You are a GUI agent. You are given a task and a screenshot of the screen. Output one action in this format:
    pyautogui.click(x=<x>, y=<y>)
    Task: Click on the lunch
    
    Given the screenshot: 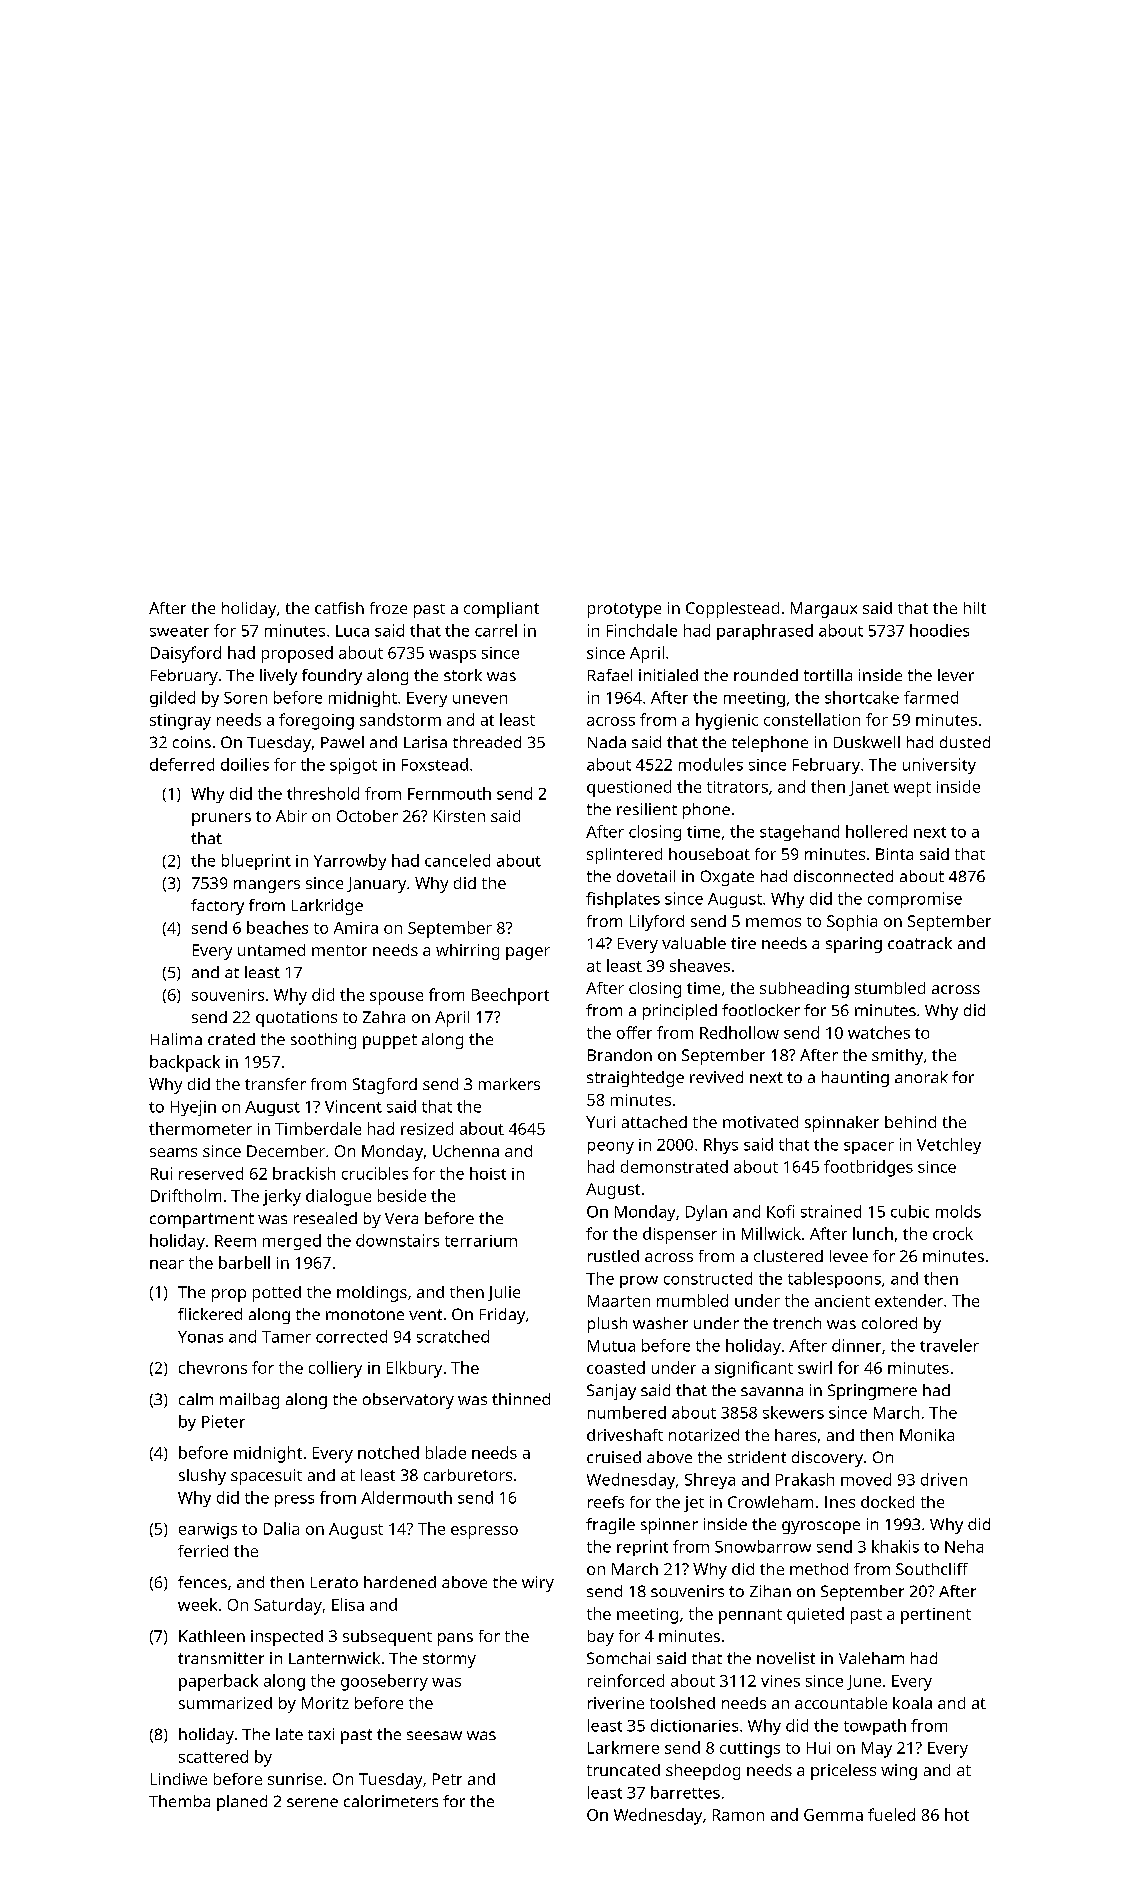 What is the action you would take?
    pyautogui.click(x=873, y=1233)
